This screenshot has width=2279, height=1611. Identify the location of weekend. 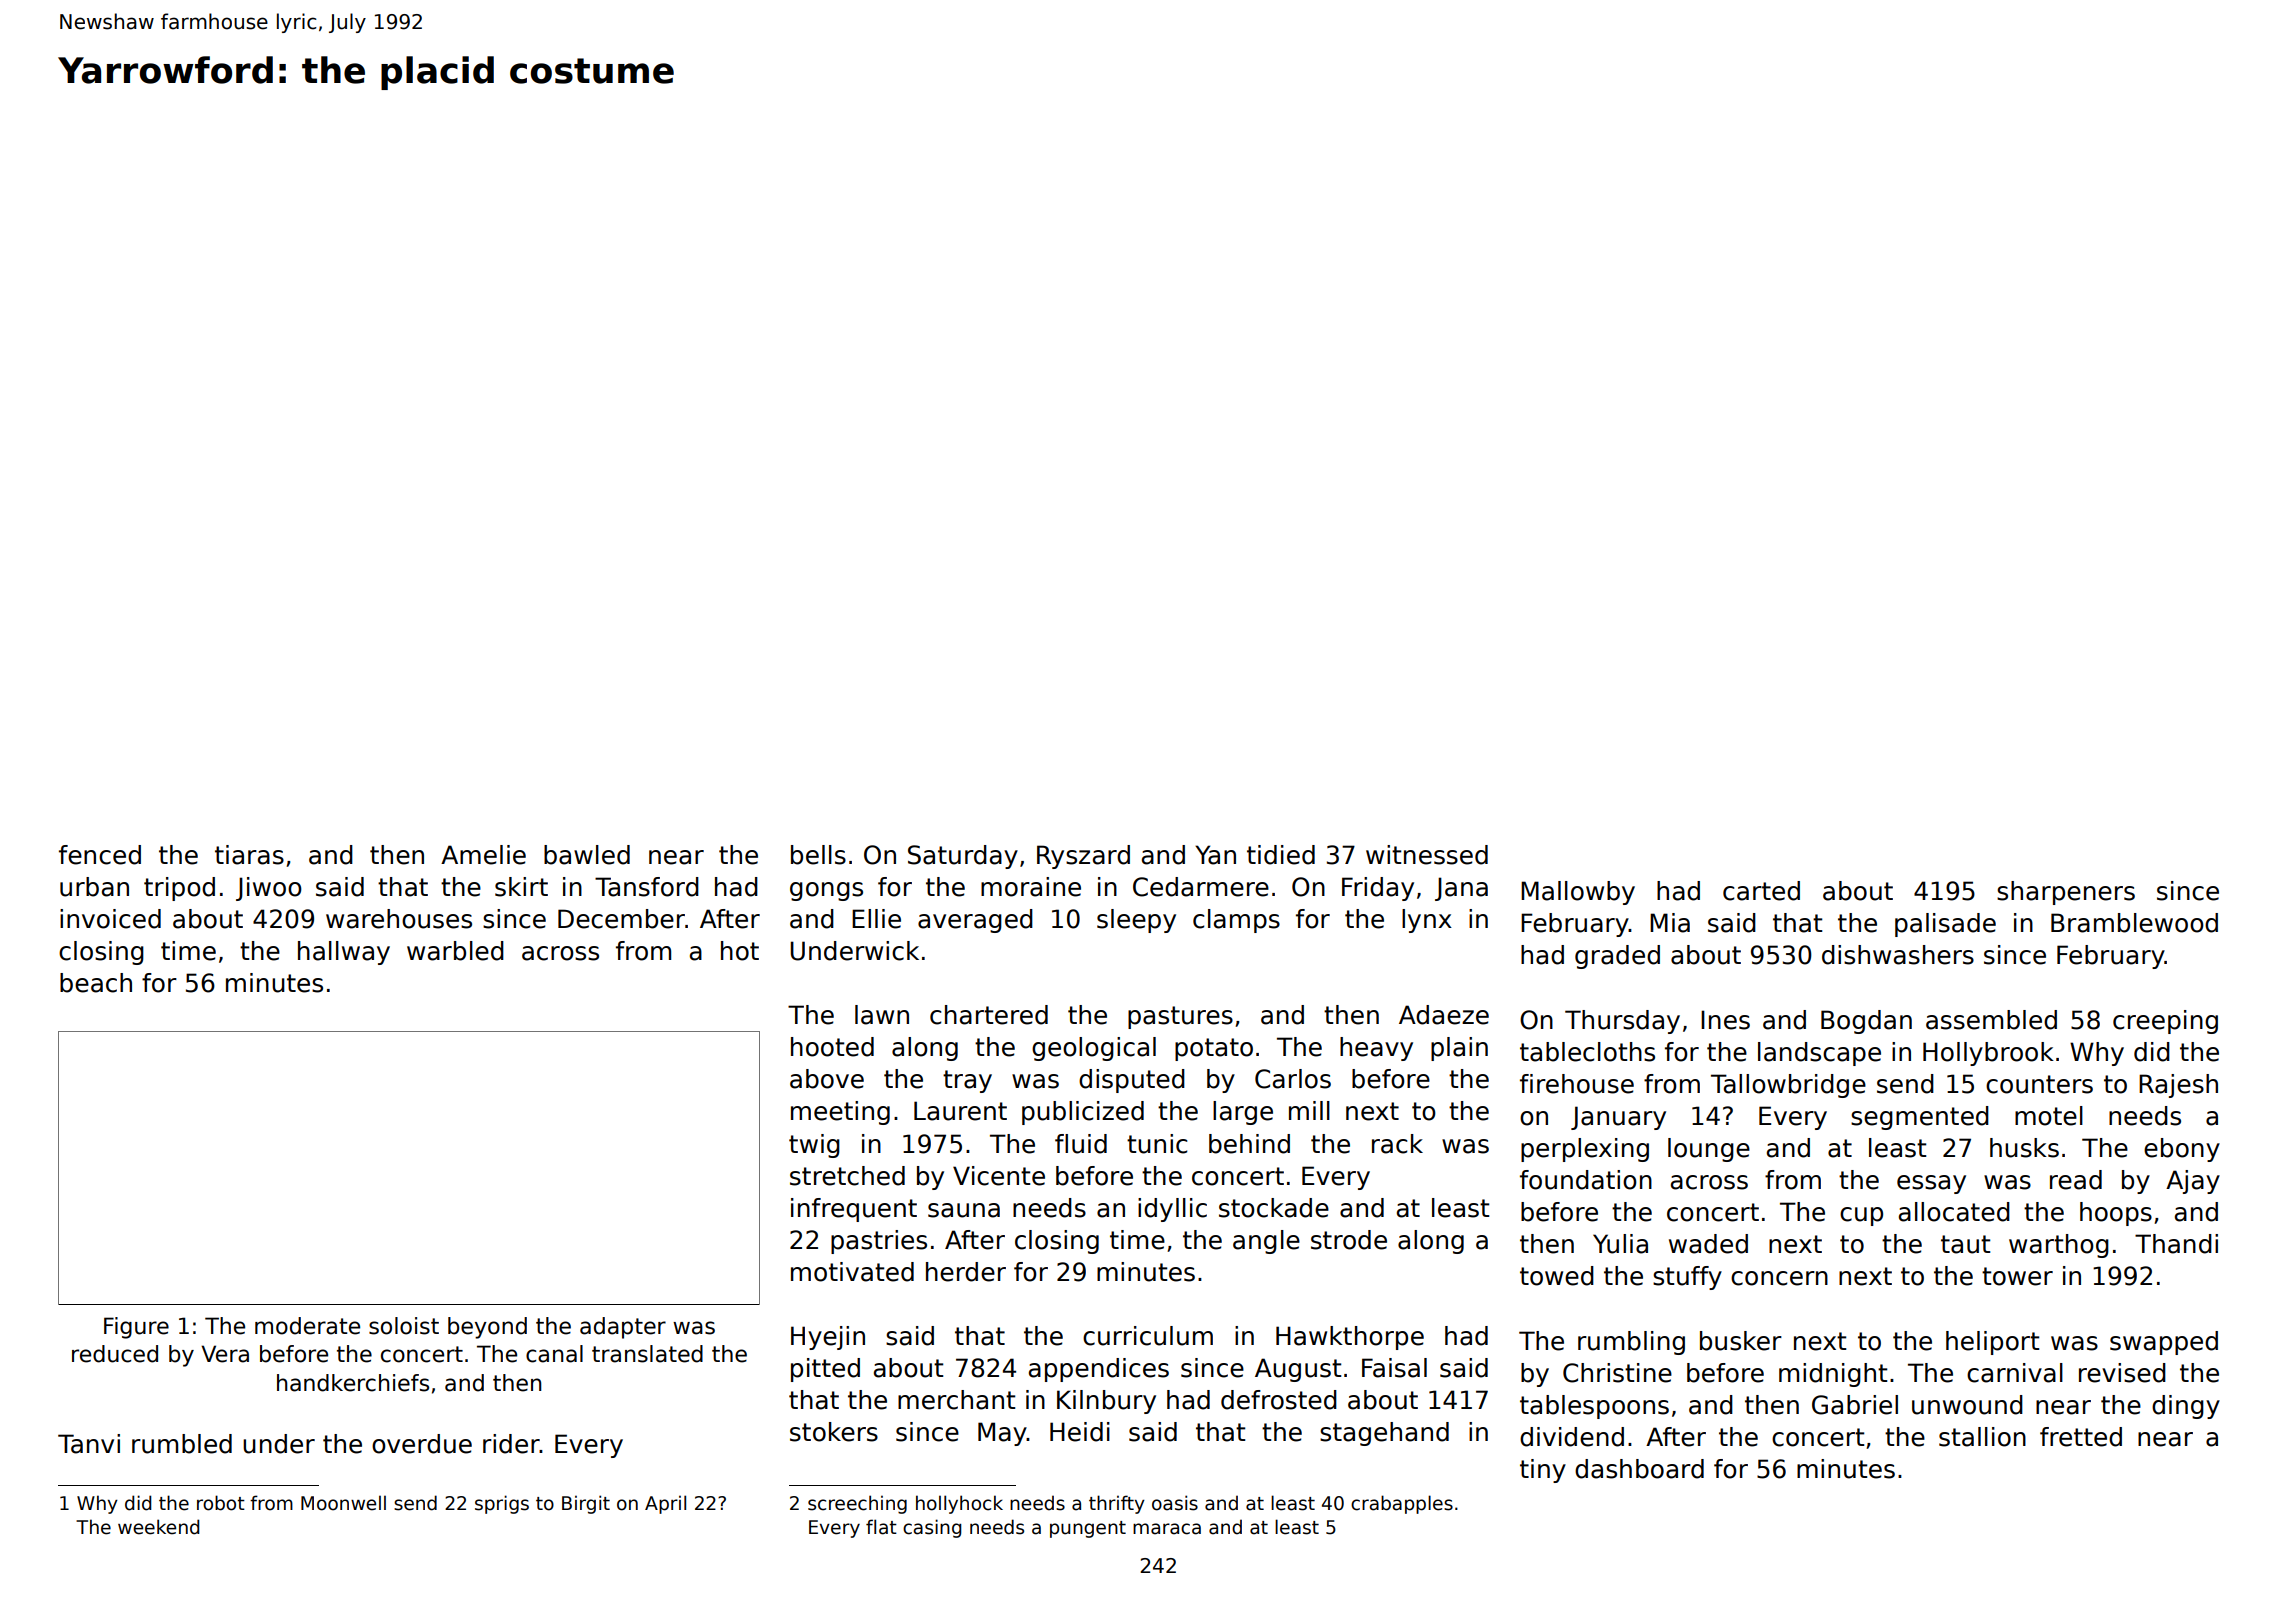
(158, 1527).
